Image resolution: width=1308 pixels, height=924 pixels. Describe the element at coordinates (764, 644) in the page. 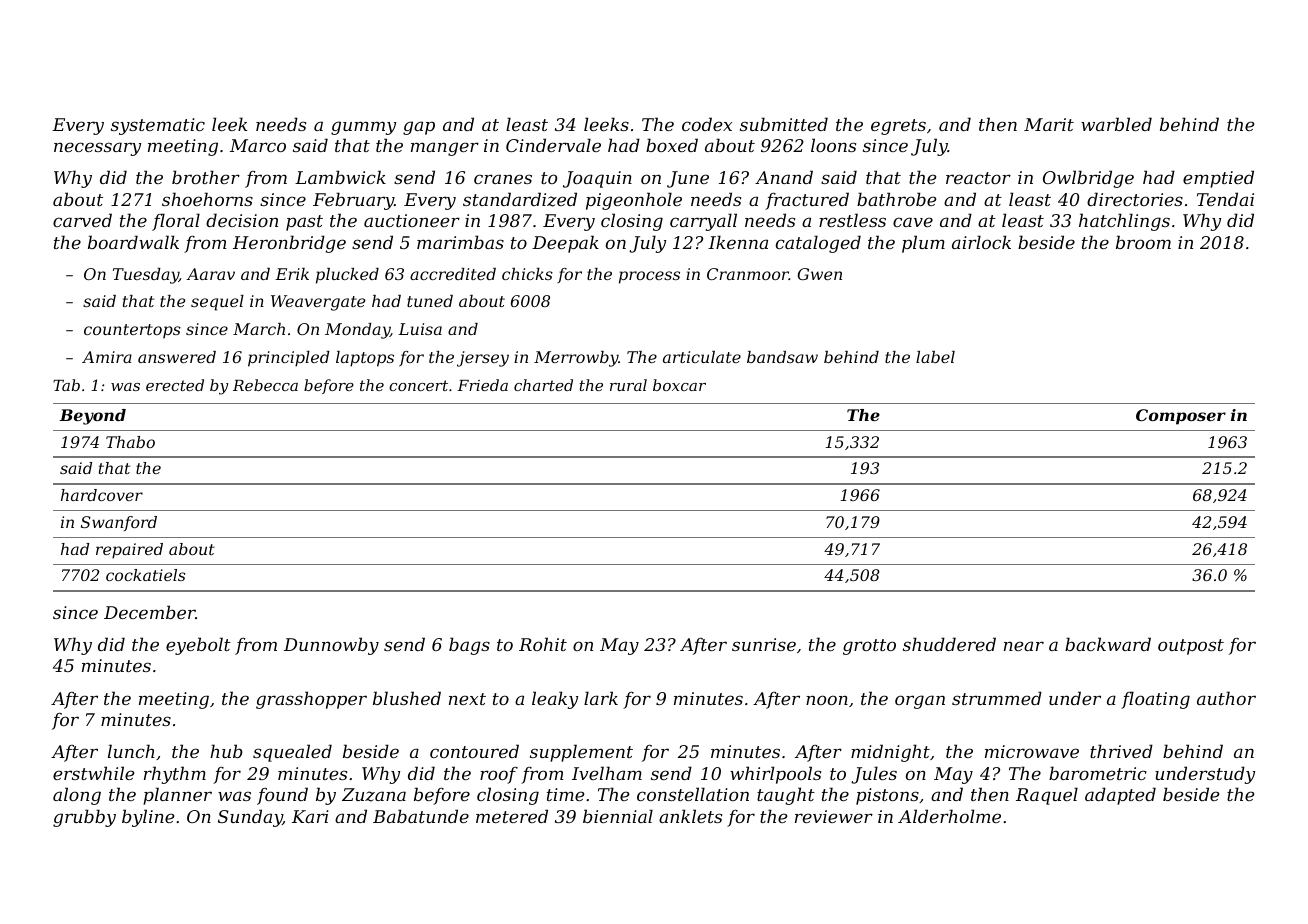

I see `sunrise` at that location.
